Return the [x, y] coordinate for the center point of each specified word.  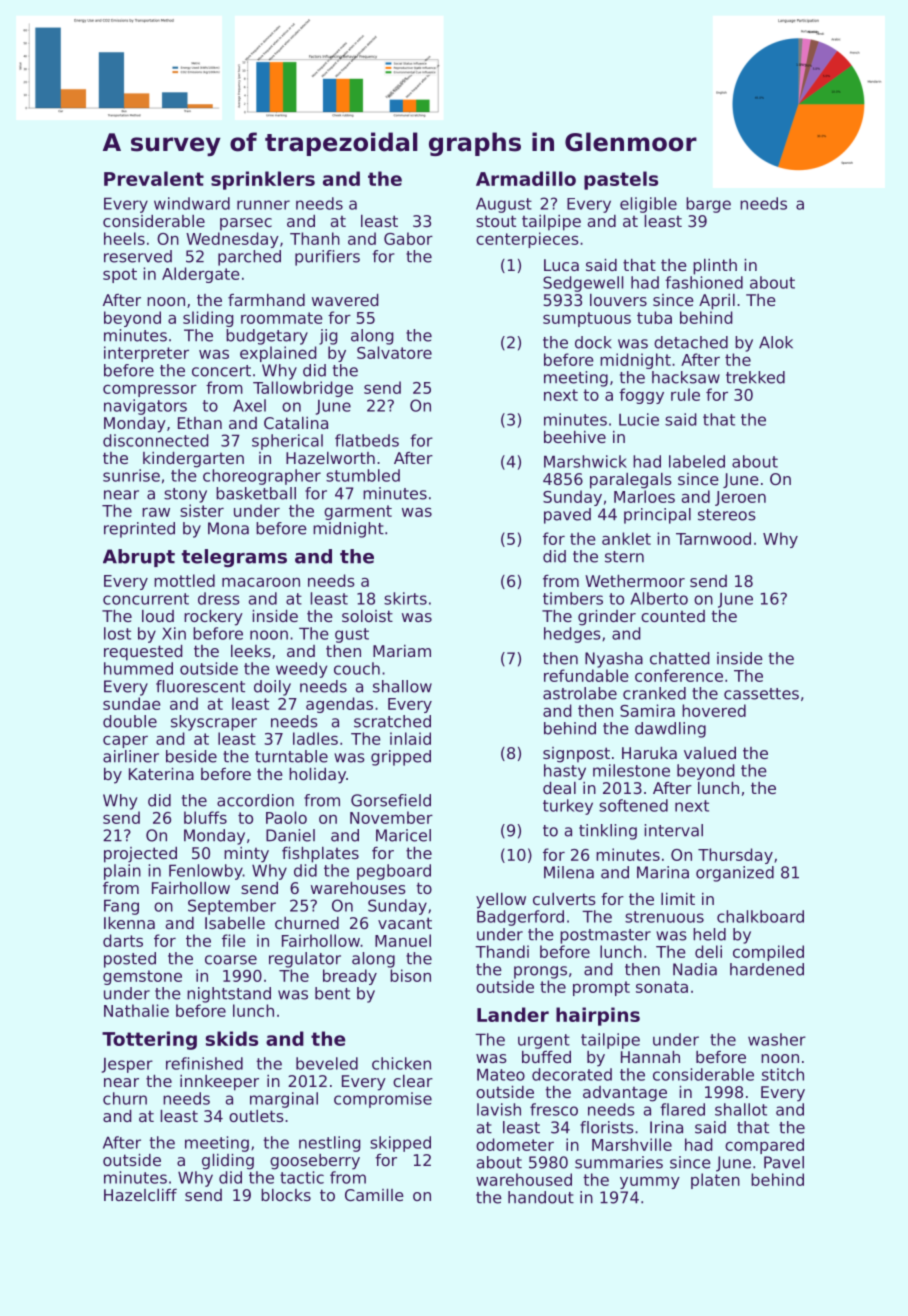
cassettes [761, 694]
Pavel [784, 1162]
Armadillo [526, 178]
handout [541, 1197]
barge [708, 205]
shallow [402, 686]
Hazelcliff [140, 1195]
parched [249, 258]
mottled [184, 580]
